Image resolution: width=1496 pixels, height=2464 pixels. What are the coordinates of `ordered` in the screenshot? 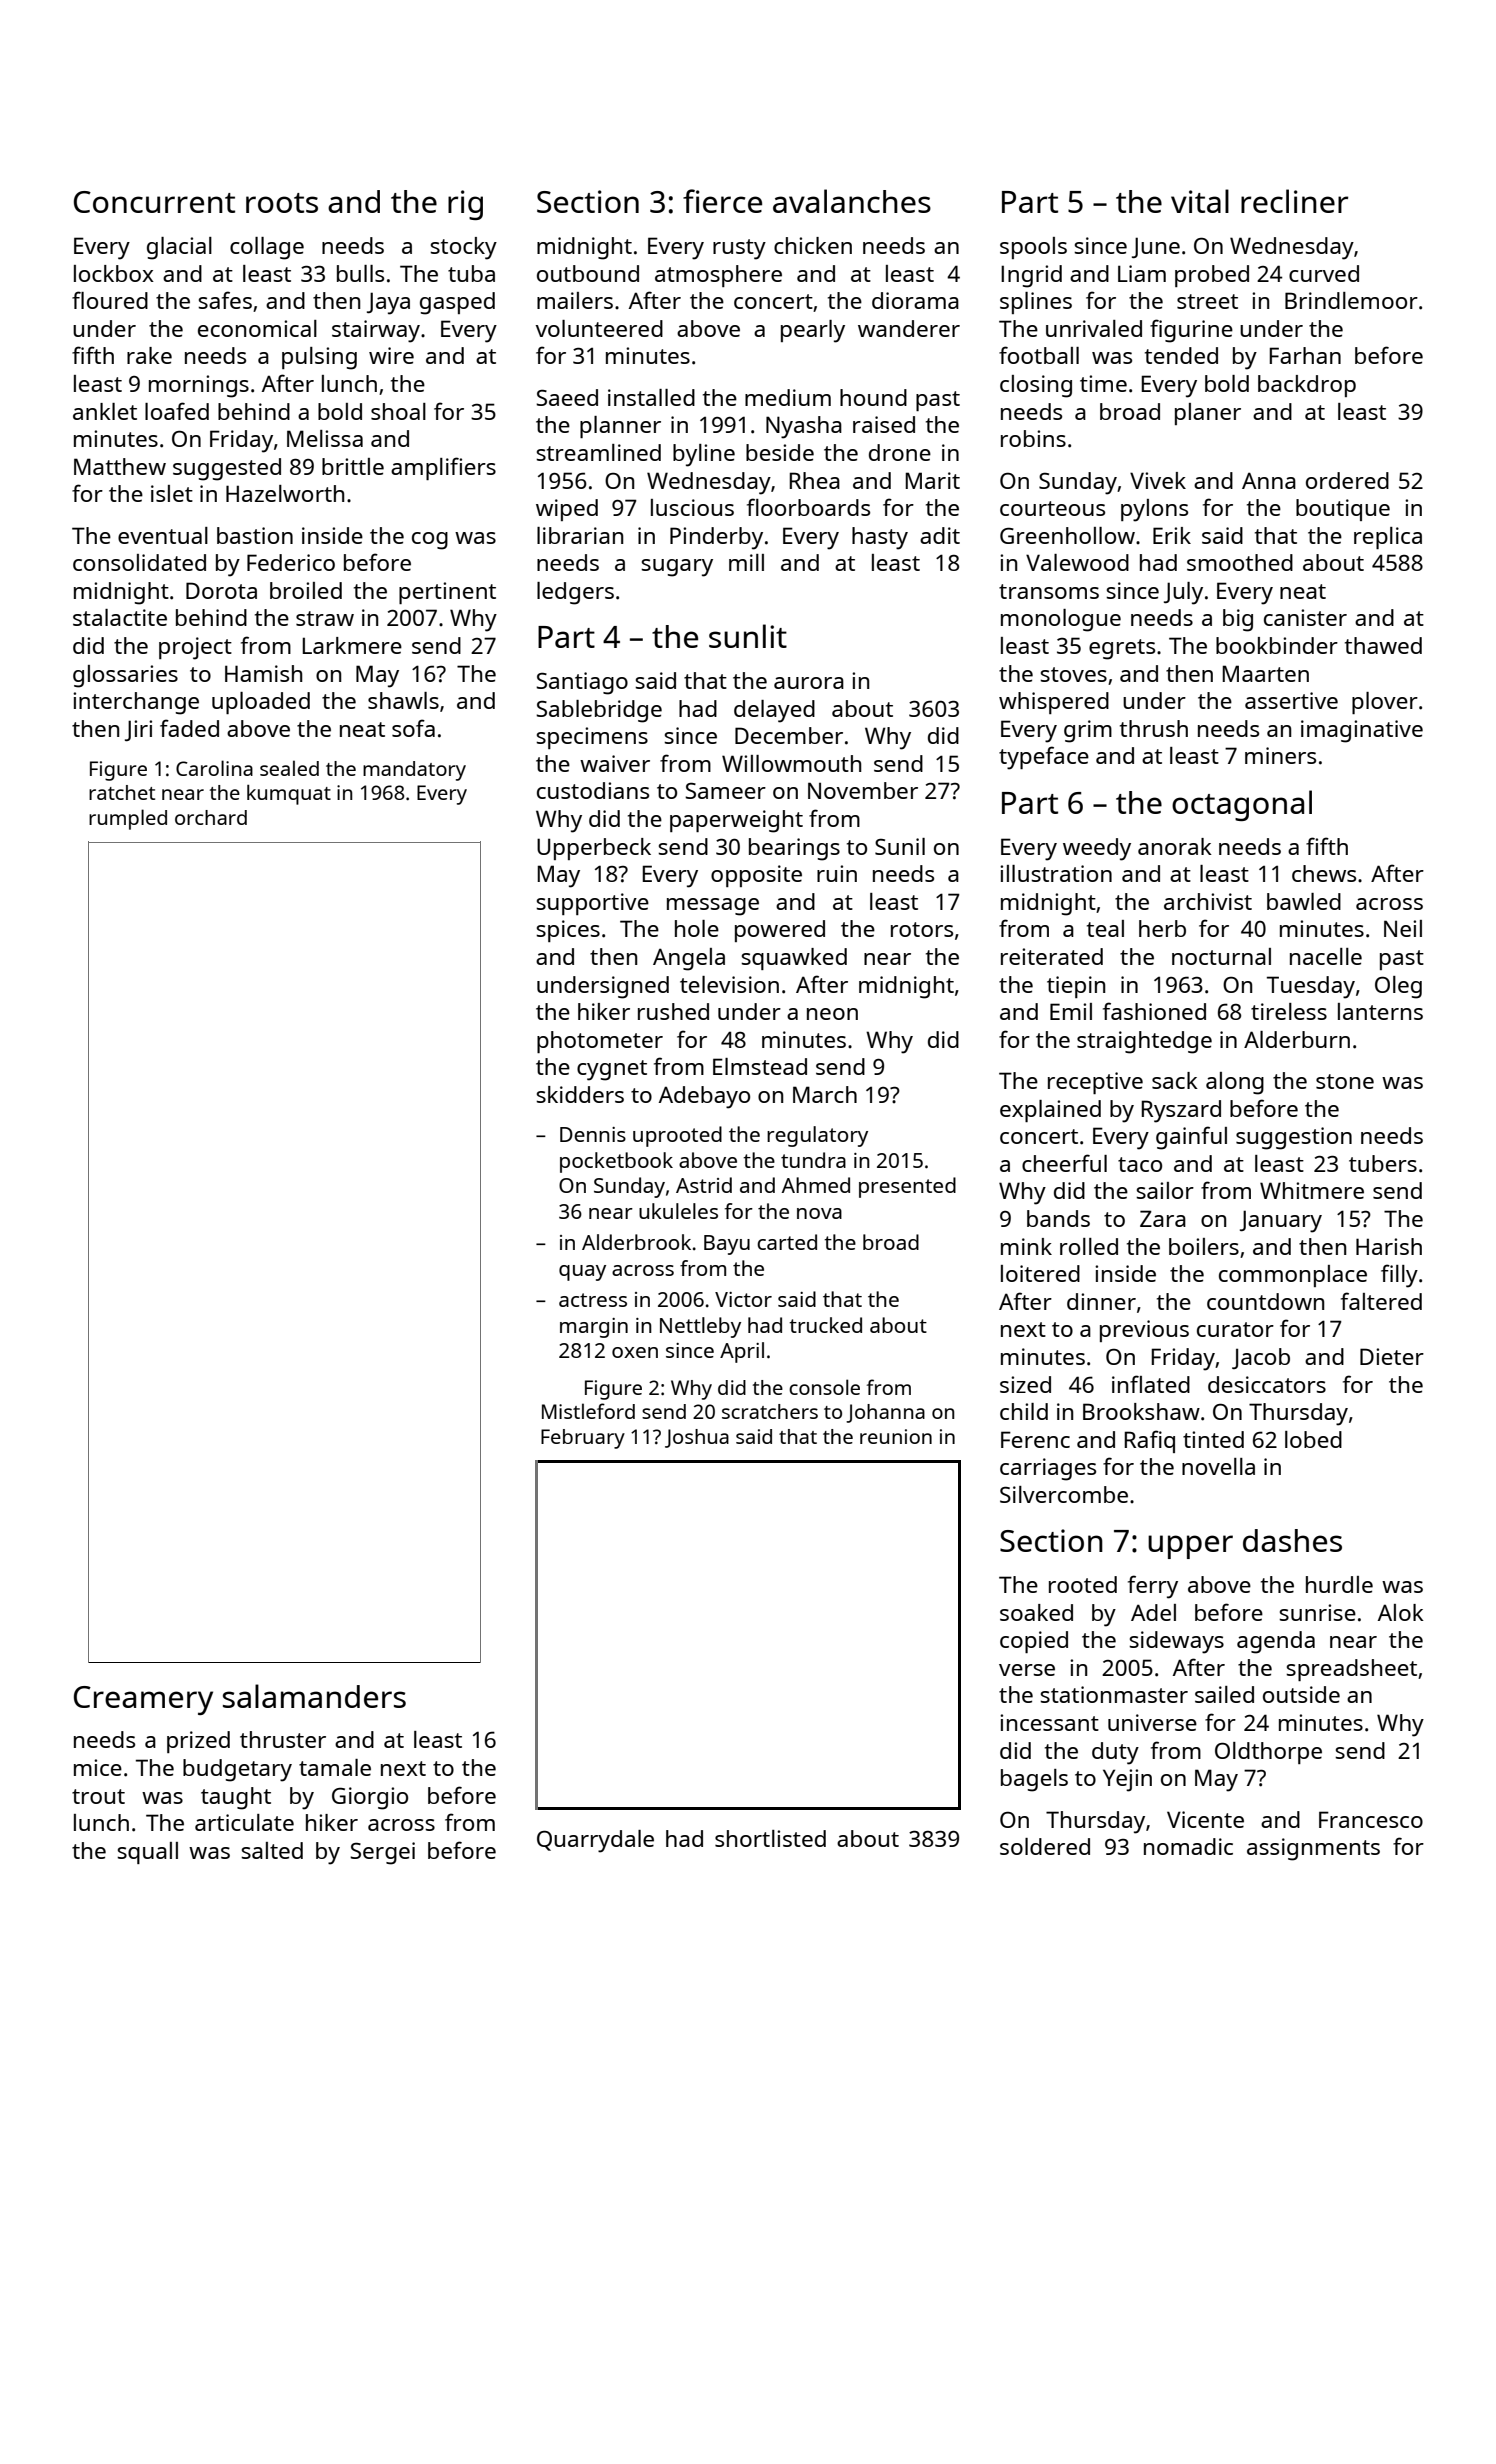 It's located at (1347, 480).
